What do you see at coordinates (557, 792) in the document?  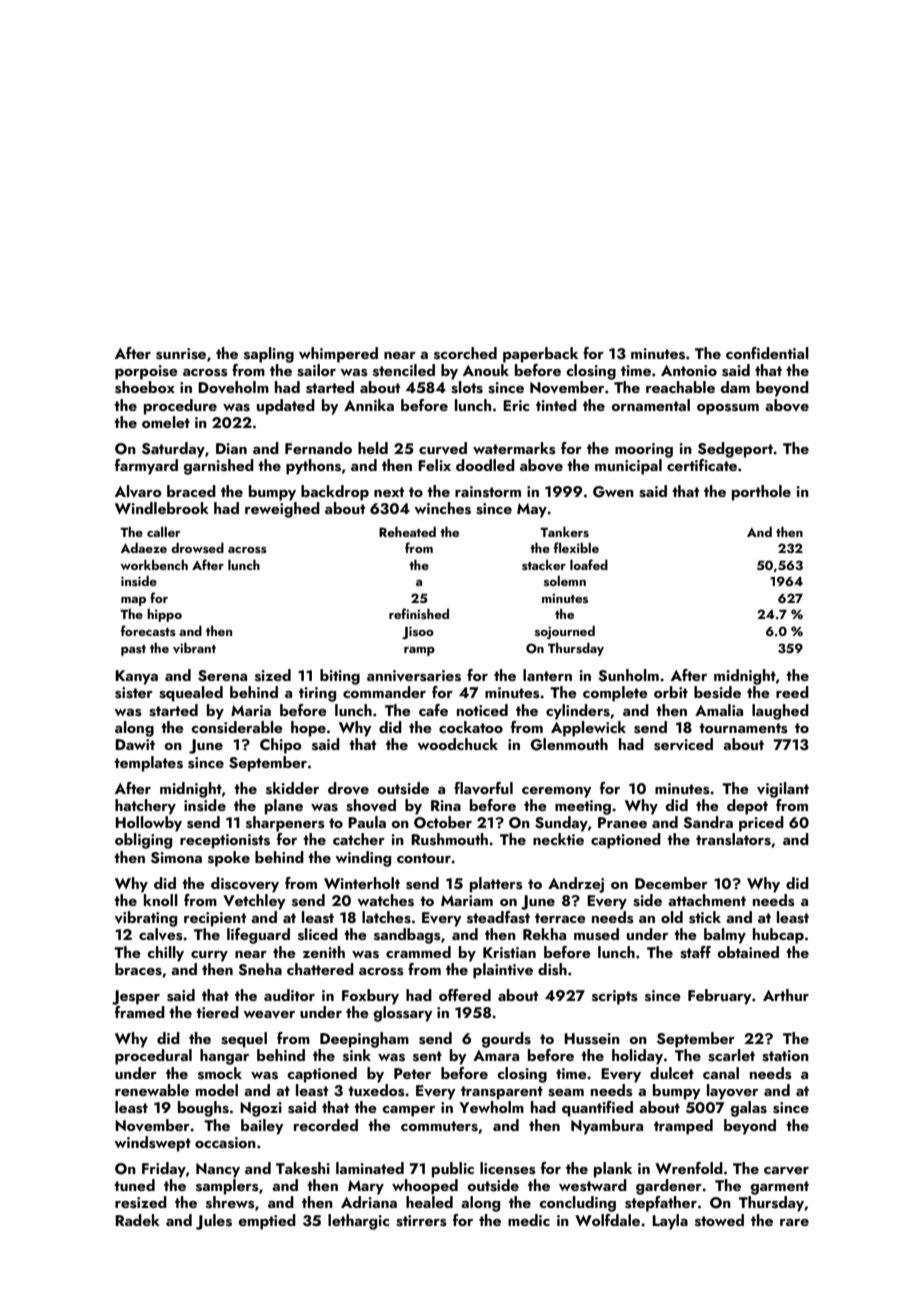 I see `ceremony` at bounding box center [557, 792].
